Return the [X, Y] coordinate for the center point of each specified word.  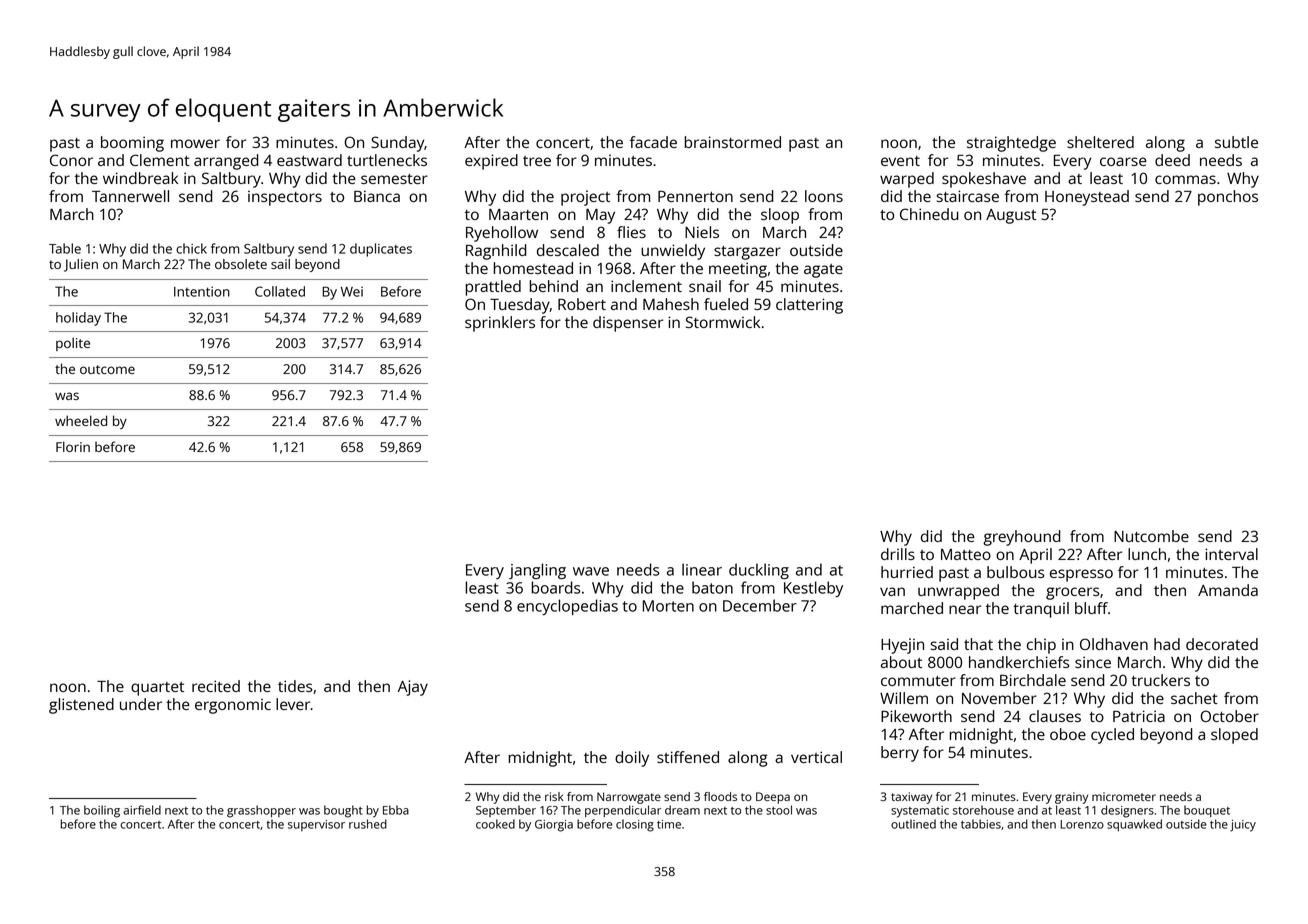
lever [293, 704]
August [1011, 216]
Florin [73, 446]
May [600, 216]
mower [195, 143]
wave [591, 571]
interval [1231, 554]
